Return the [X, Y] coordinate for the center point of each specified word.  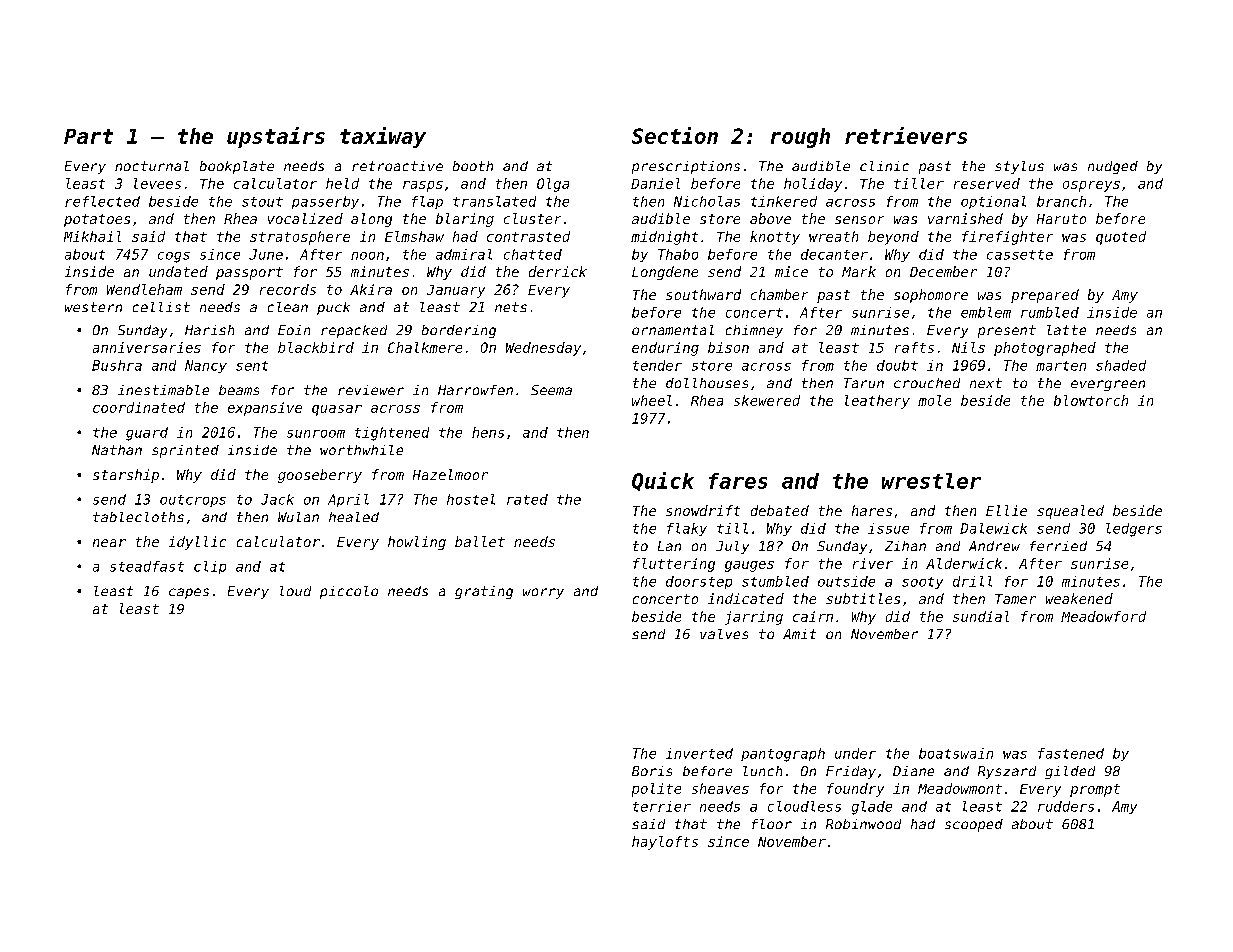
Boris [652, 771]
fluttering [674, 565]
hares [872, 510]
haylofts [665, 843]
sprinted [185, 451]
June [266, 254]
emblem [986, 312]
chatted [533, 254]
